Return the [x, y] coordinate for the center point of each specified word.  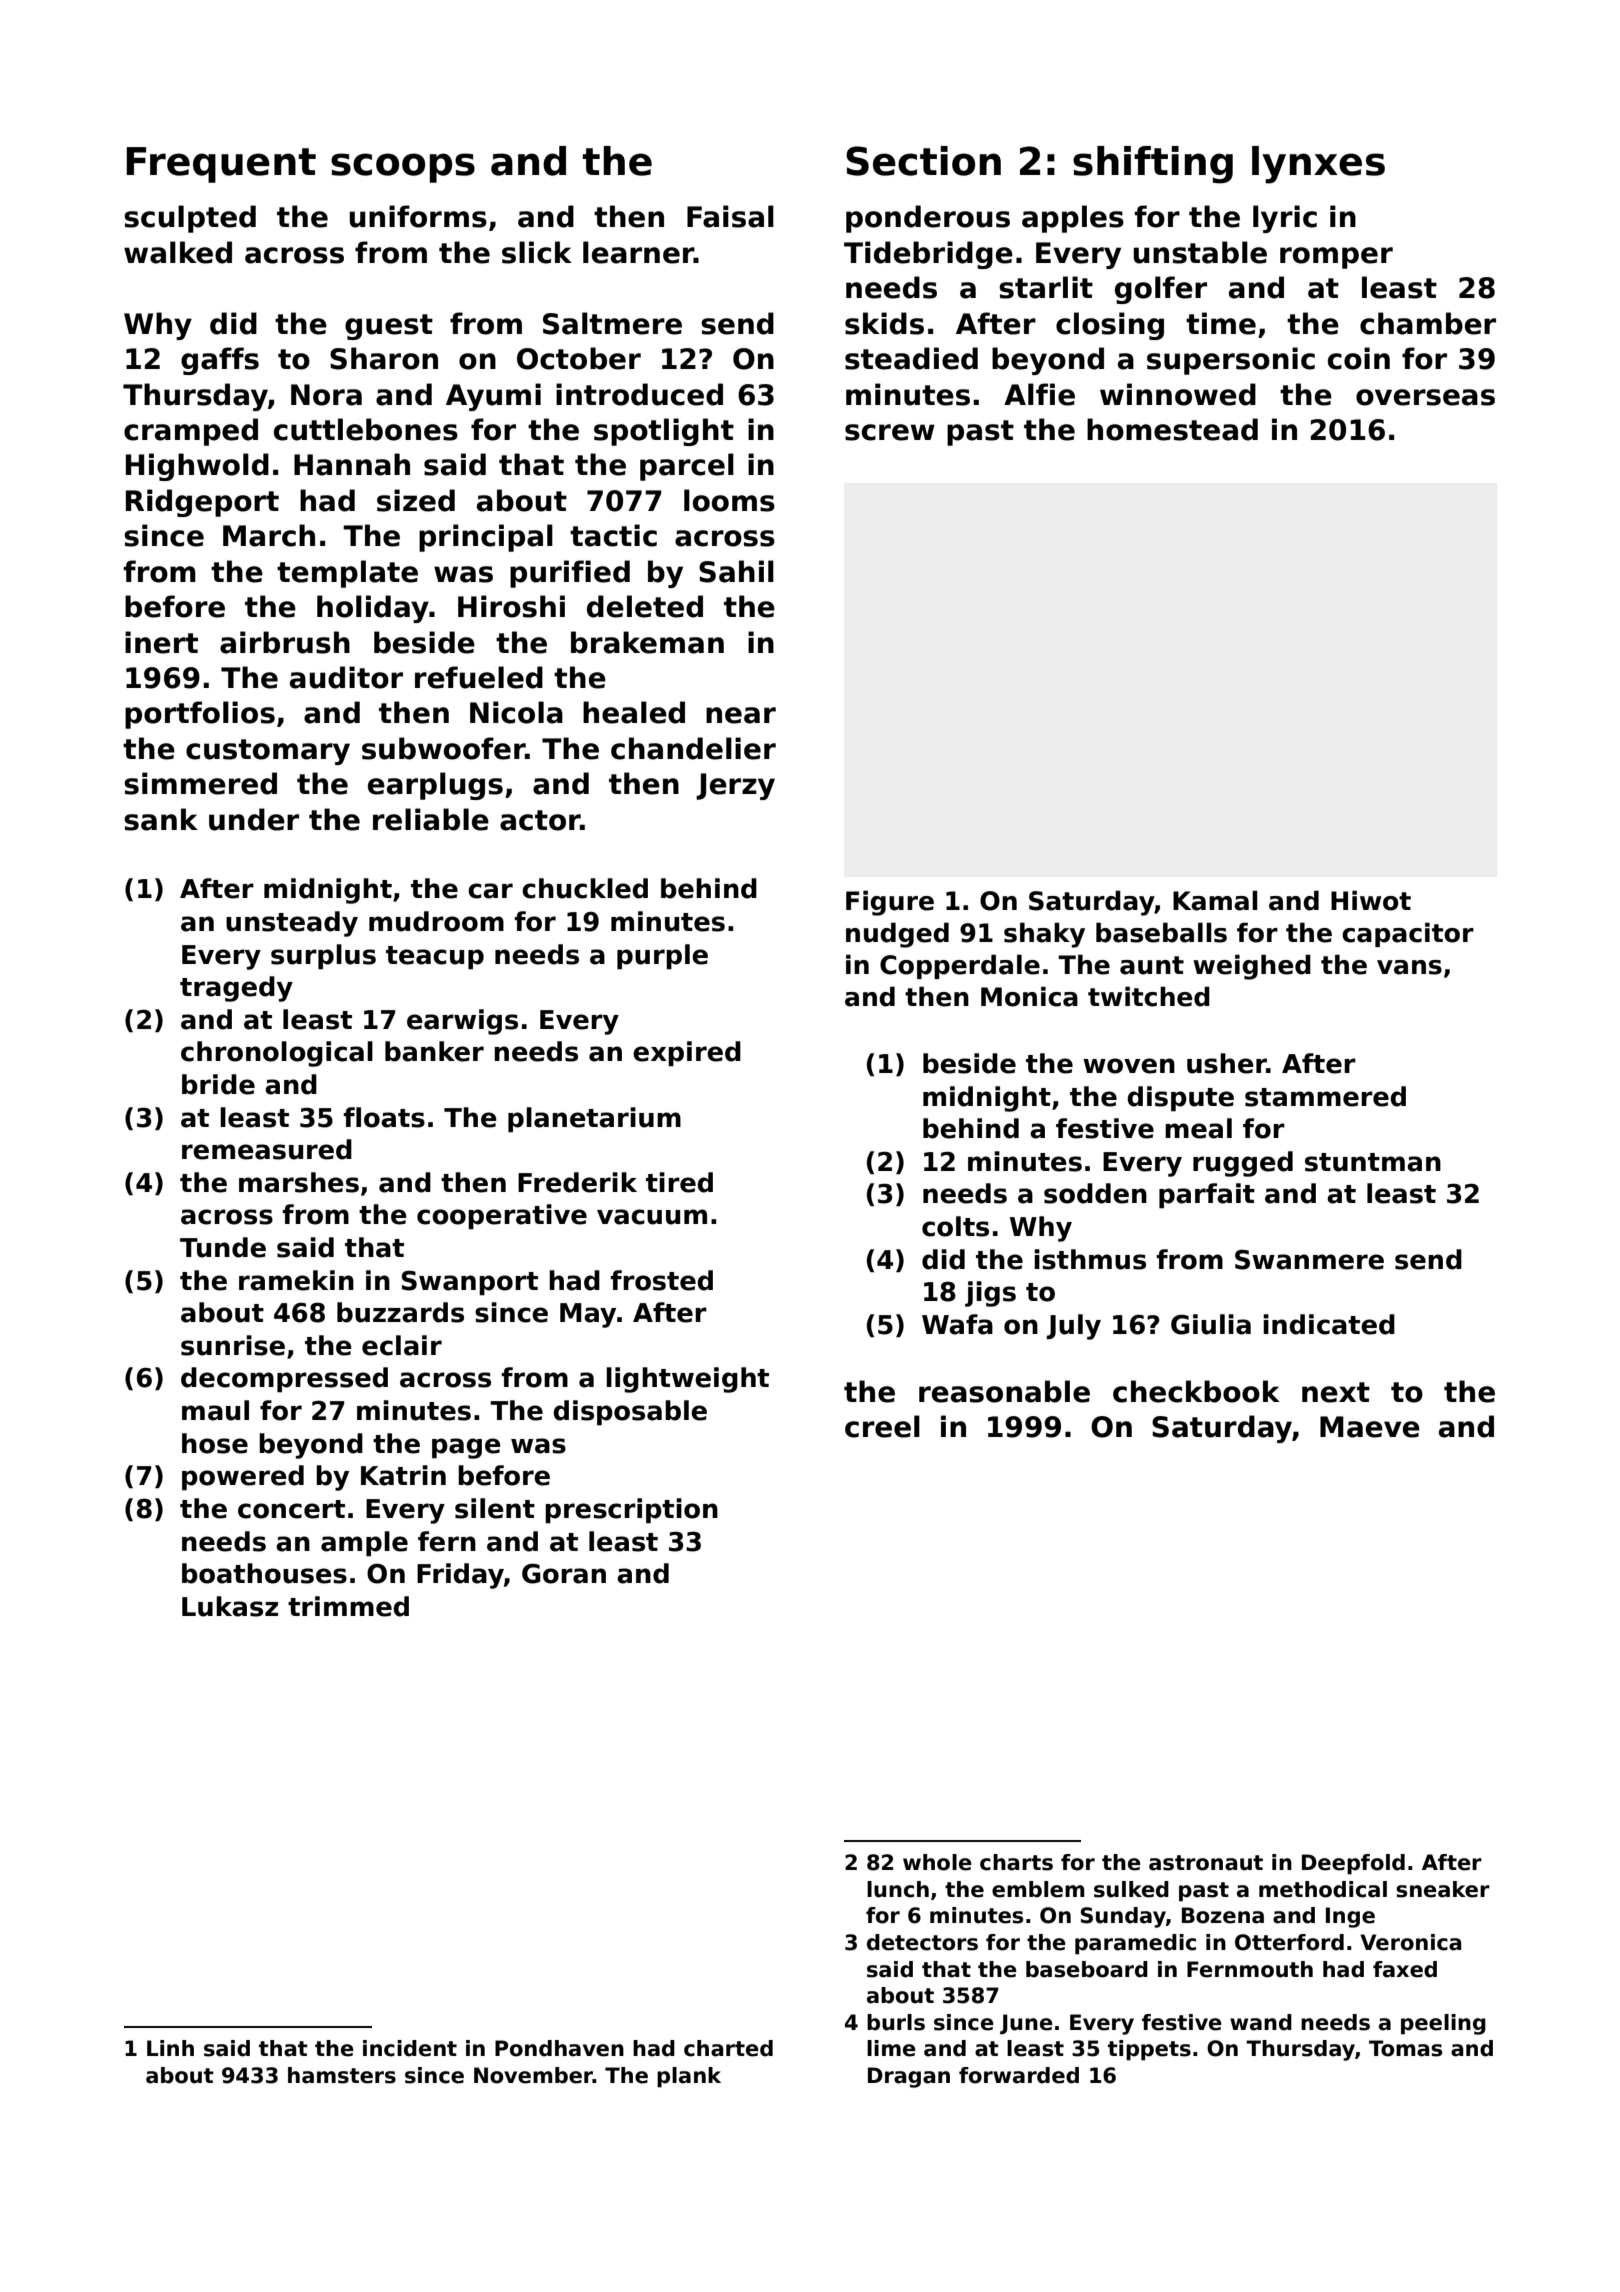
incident [410, 2048]
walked [178, 252]
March [269, 535]
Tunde [223, 1247]
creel [882, 1426]
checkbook [1196, 1391]
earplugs [435, 786]
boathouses [264, 1573]
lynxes [1318, 165]
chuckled [585, 888]
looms [729, 500]
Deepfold [1353, 1864]
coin [1359, 358]
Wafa [957, 1324]
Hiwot [1371, 900]
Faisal [730, 216]
